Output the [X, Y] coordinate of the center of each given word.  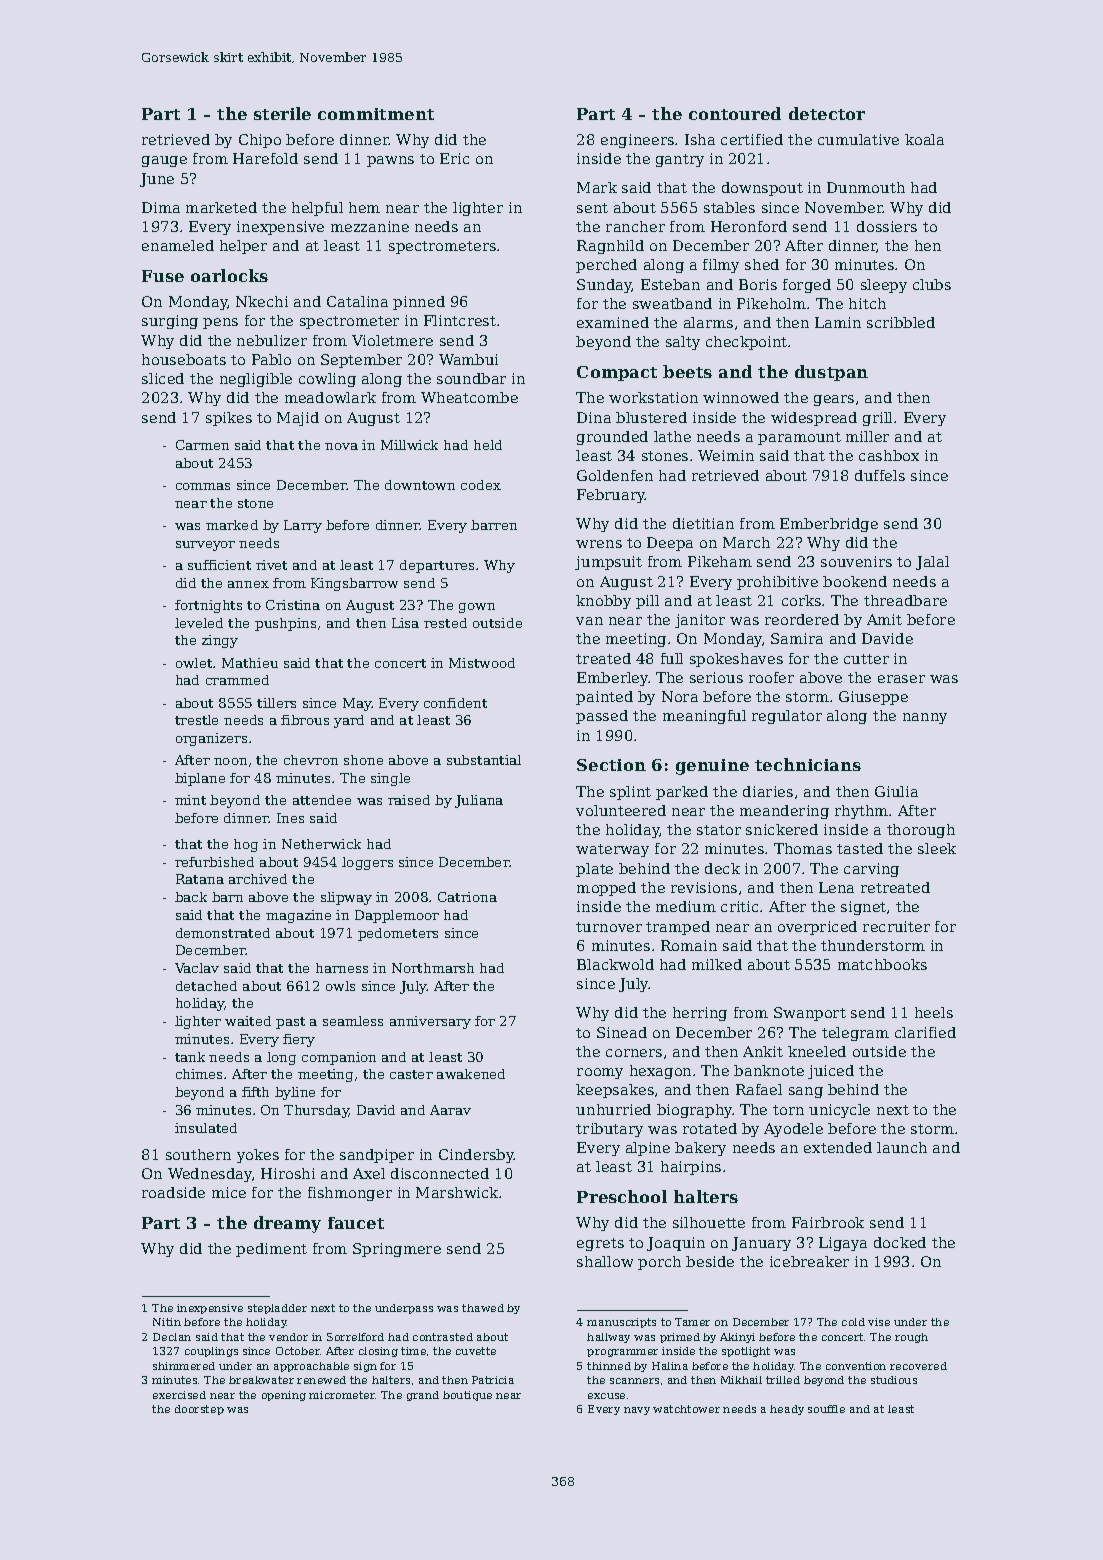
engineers [637, 141]
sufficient [219, 565]
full [672, 658]
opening [284, 1396]
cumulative [858, 139]
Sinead [622, 1032]
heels [934, 1012]
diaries [768, 791]
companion [339, 1058]
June [157, 180]
